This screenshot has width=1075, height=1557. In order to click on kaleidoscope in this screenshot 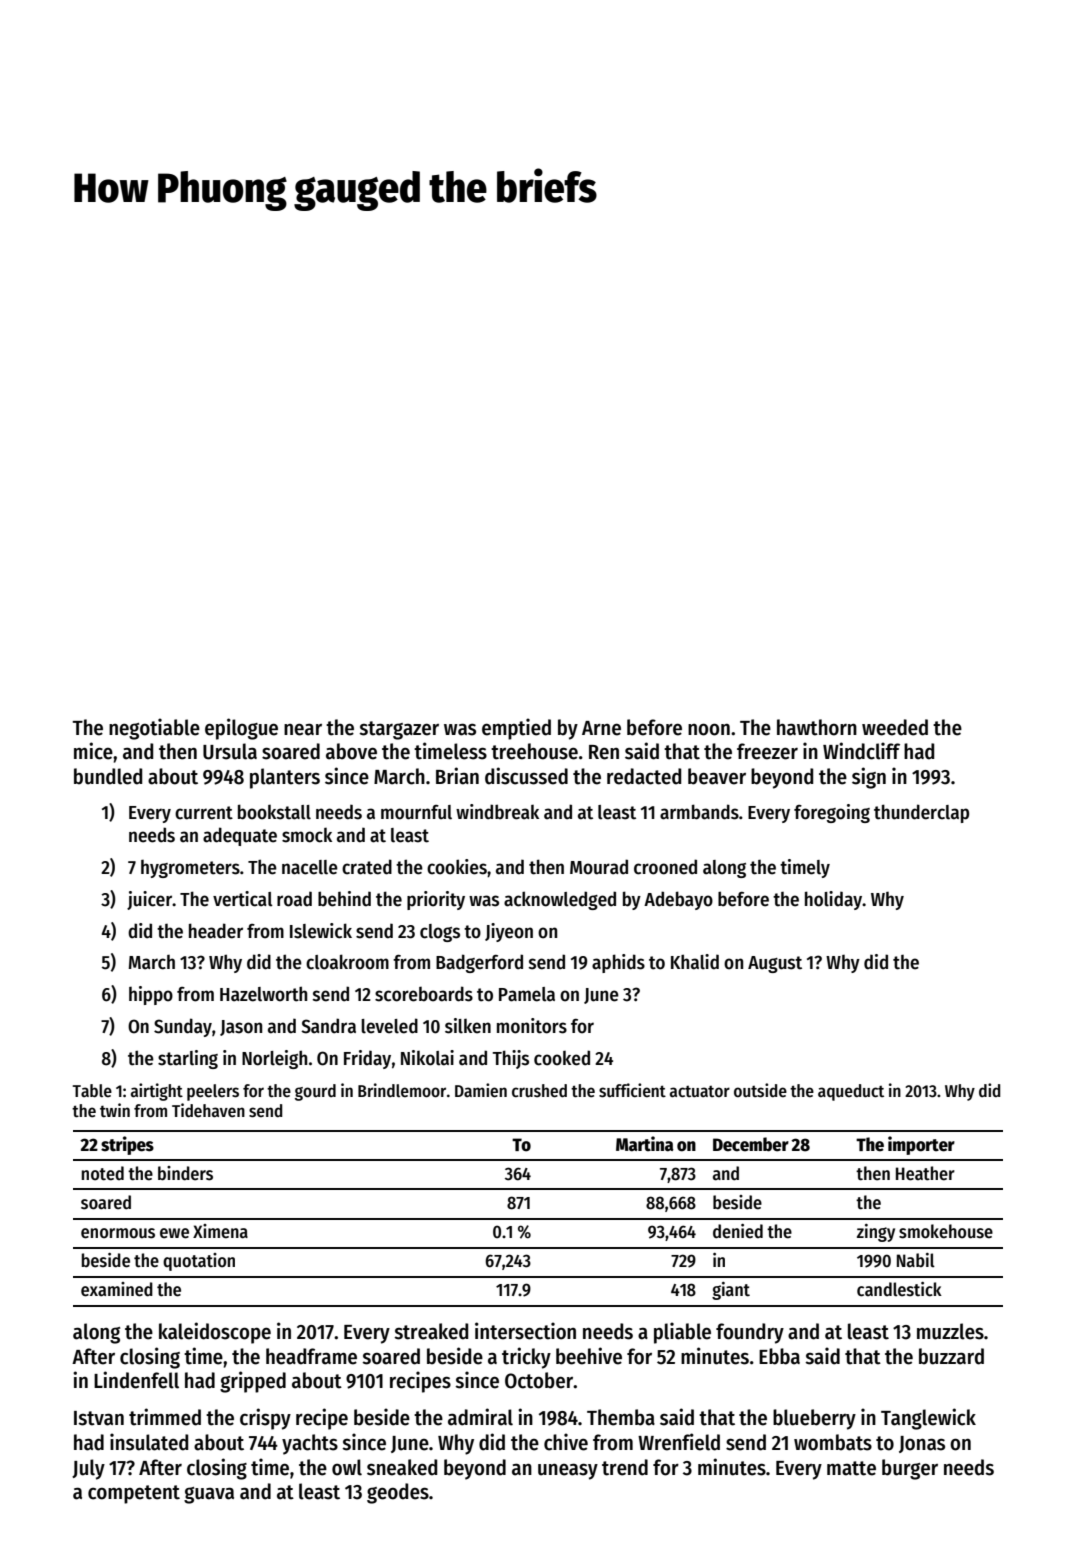, I will do `click(215, 1333)`.
